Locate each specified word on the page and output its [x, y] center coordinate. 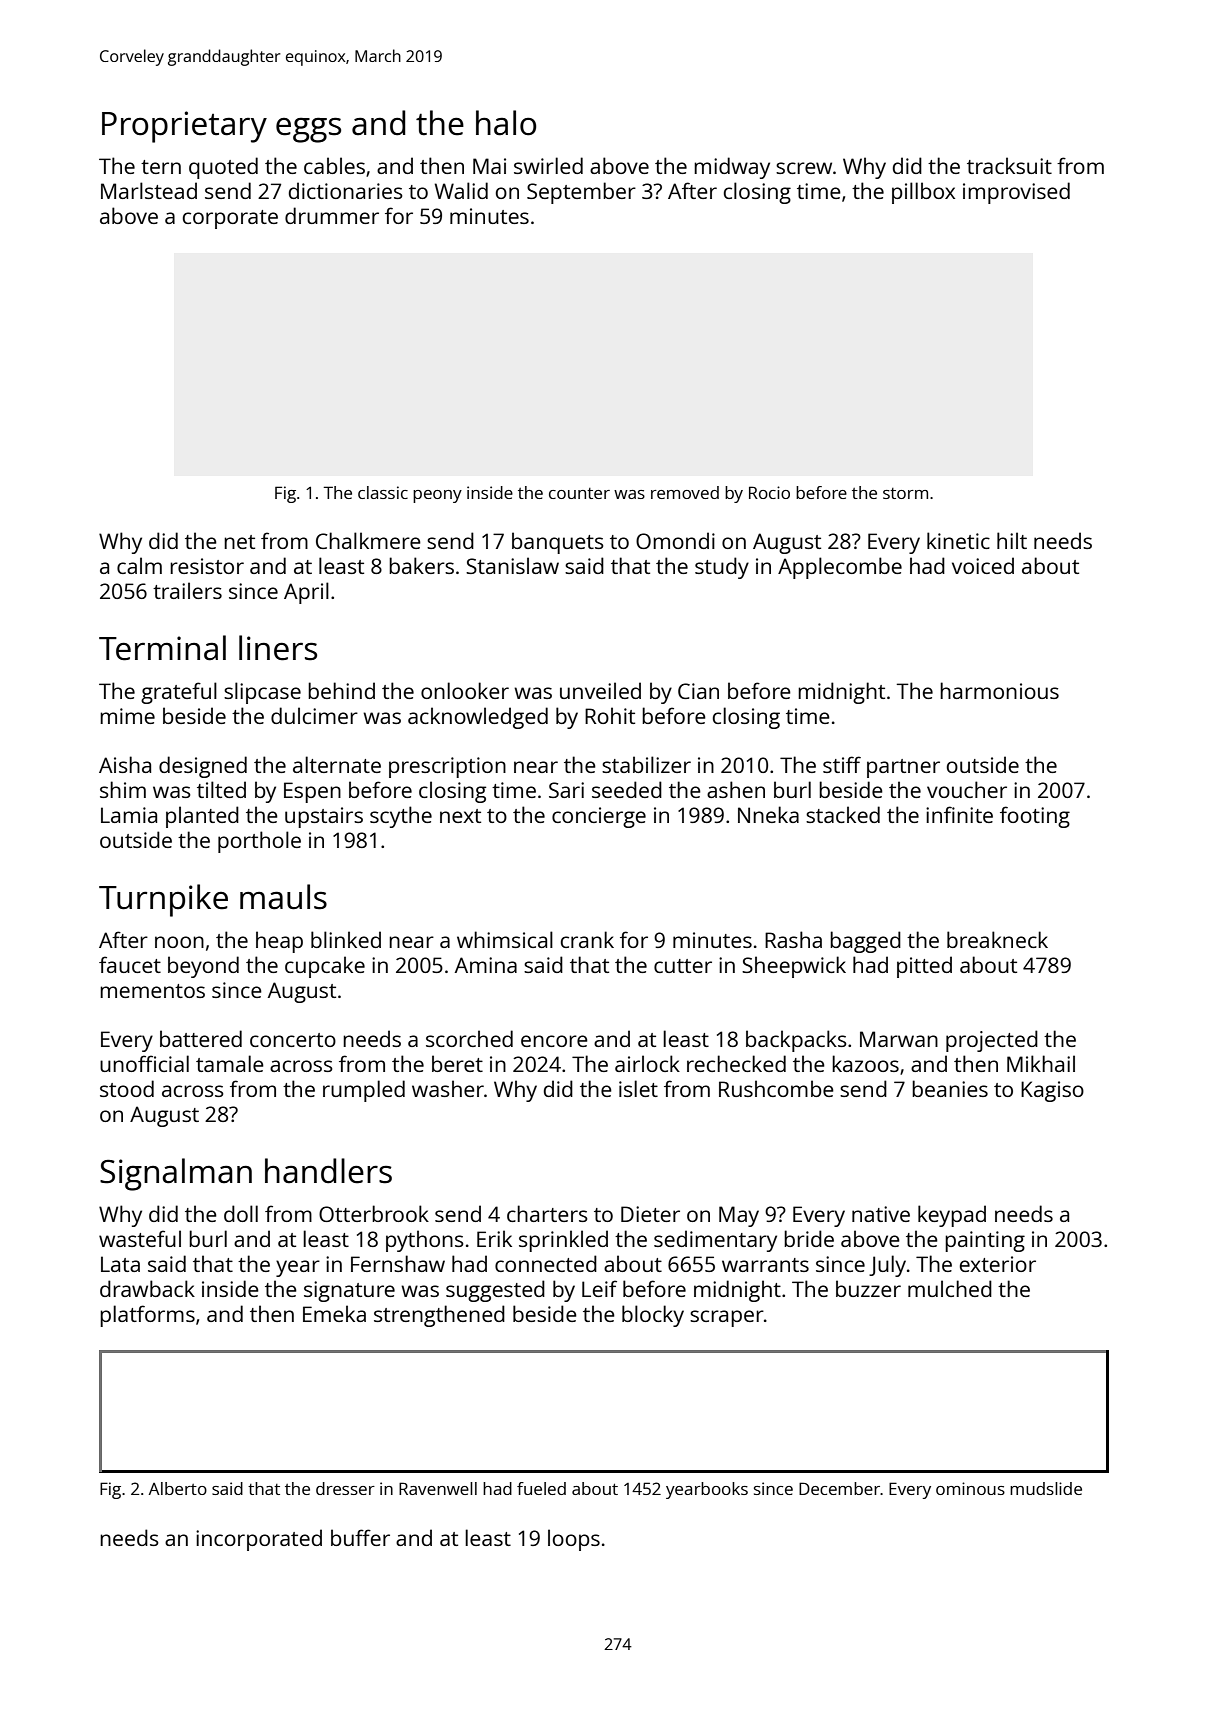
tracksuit [1009, 165]
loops [574, 1540]
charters [547, 1213]
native [881, 1214]
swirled [548, 165]
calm [139, 565]
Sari [566, 790]
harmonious [999, 690]
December [839, 1488]
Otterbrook [374, 1213]
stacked [843, 814]
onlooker [465, 690]
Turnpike [163, 900]
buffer [360, 1537]
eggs [308, 130]
